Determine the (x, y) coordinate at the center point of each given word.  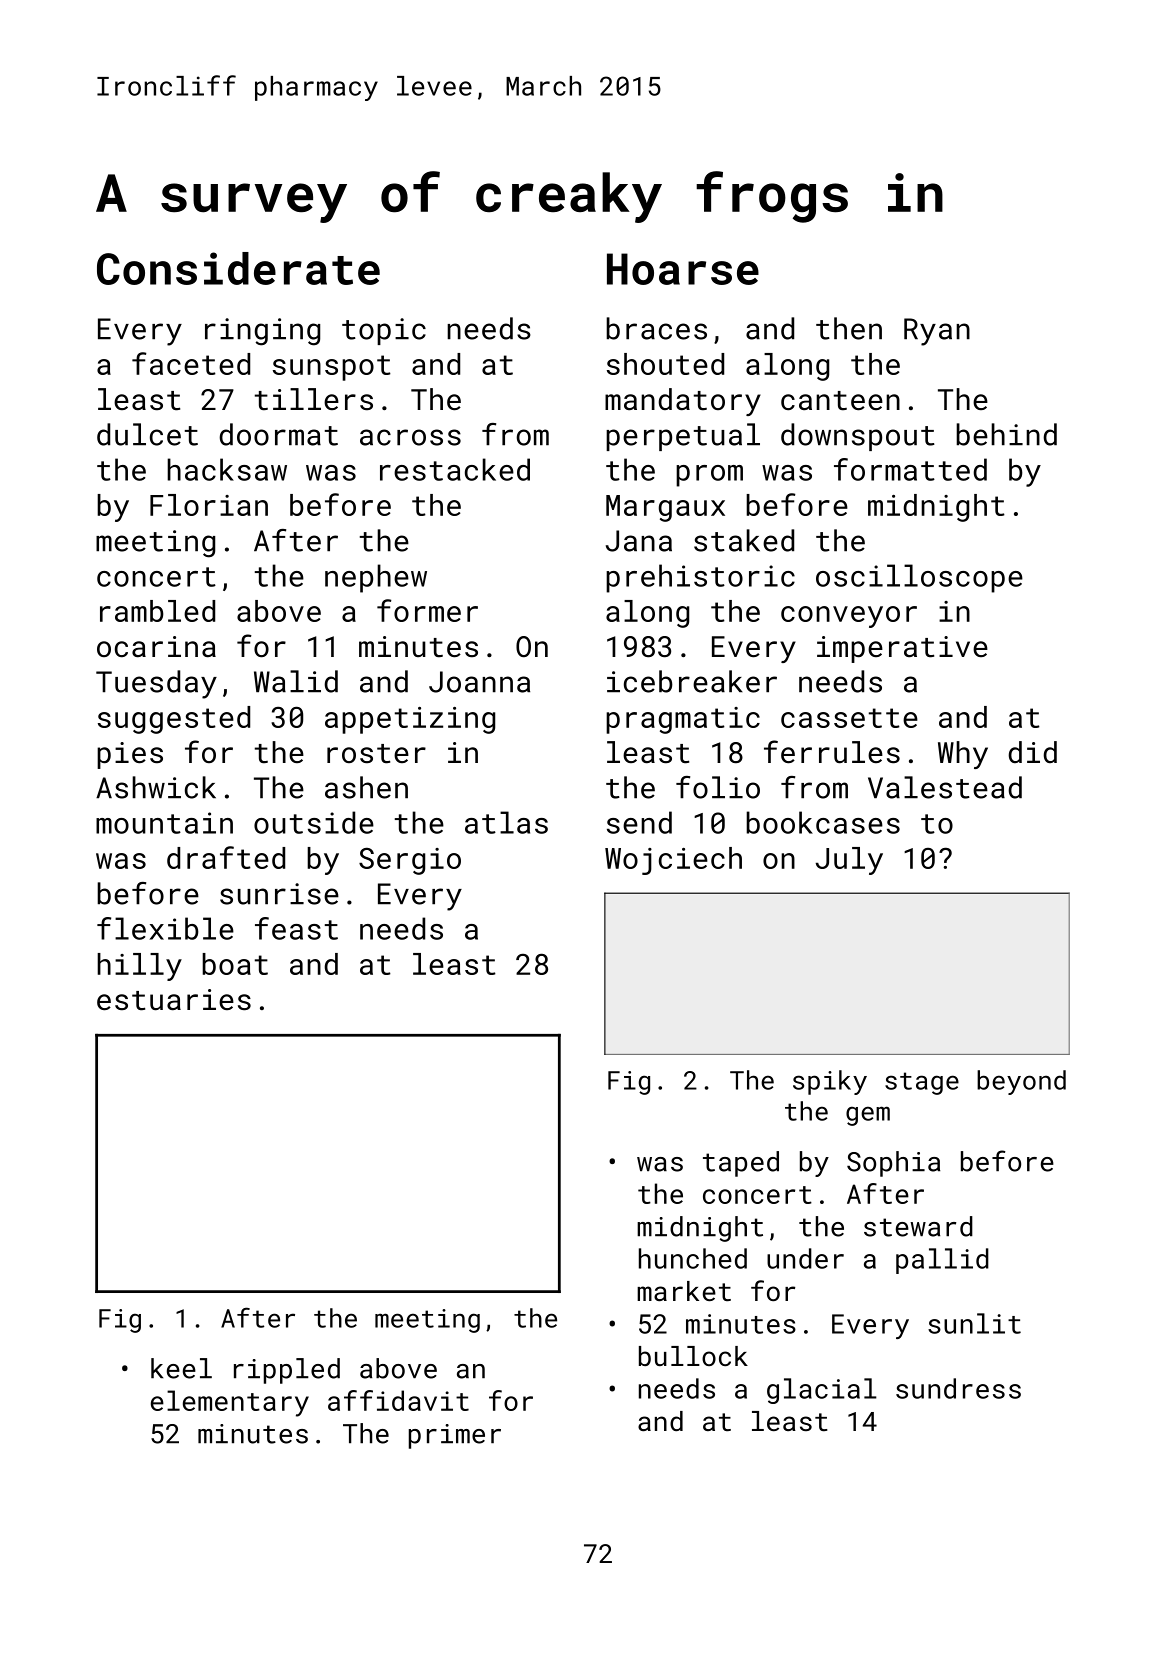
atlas (506, 822)
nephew (376, 578)
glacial (822, 1391)
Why (963, 755)
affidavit (398, 1400)
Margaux (665, 508)
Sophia (893, 1164)
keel (181, 1368)
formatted (910, 469)
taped (741, 1164)
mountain (164, 823)
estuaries (174, 1000)
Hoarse (683, 269)
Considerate (238, 268)
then (849, 328)
